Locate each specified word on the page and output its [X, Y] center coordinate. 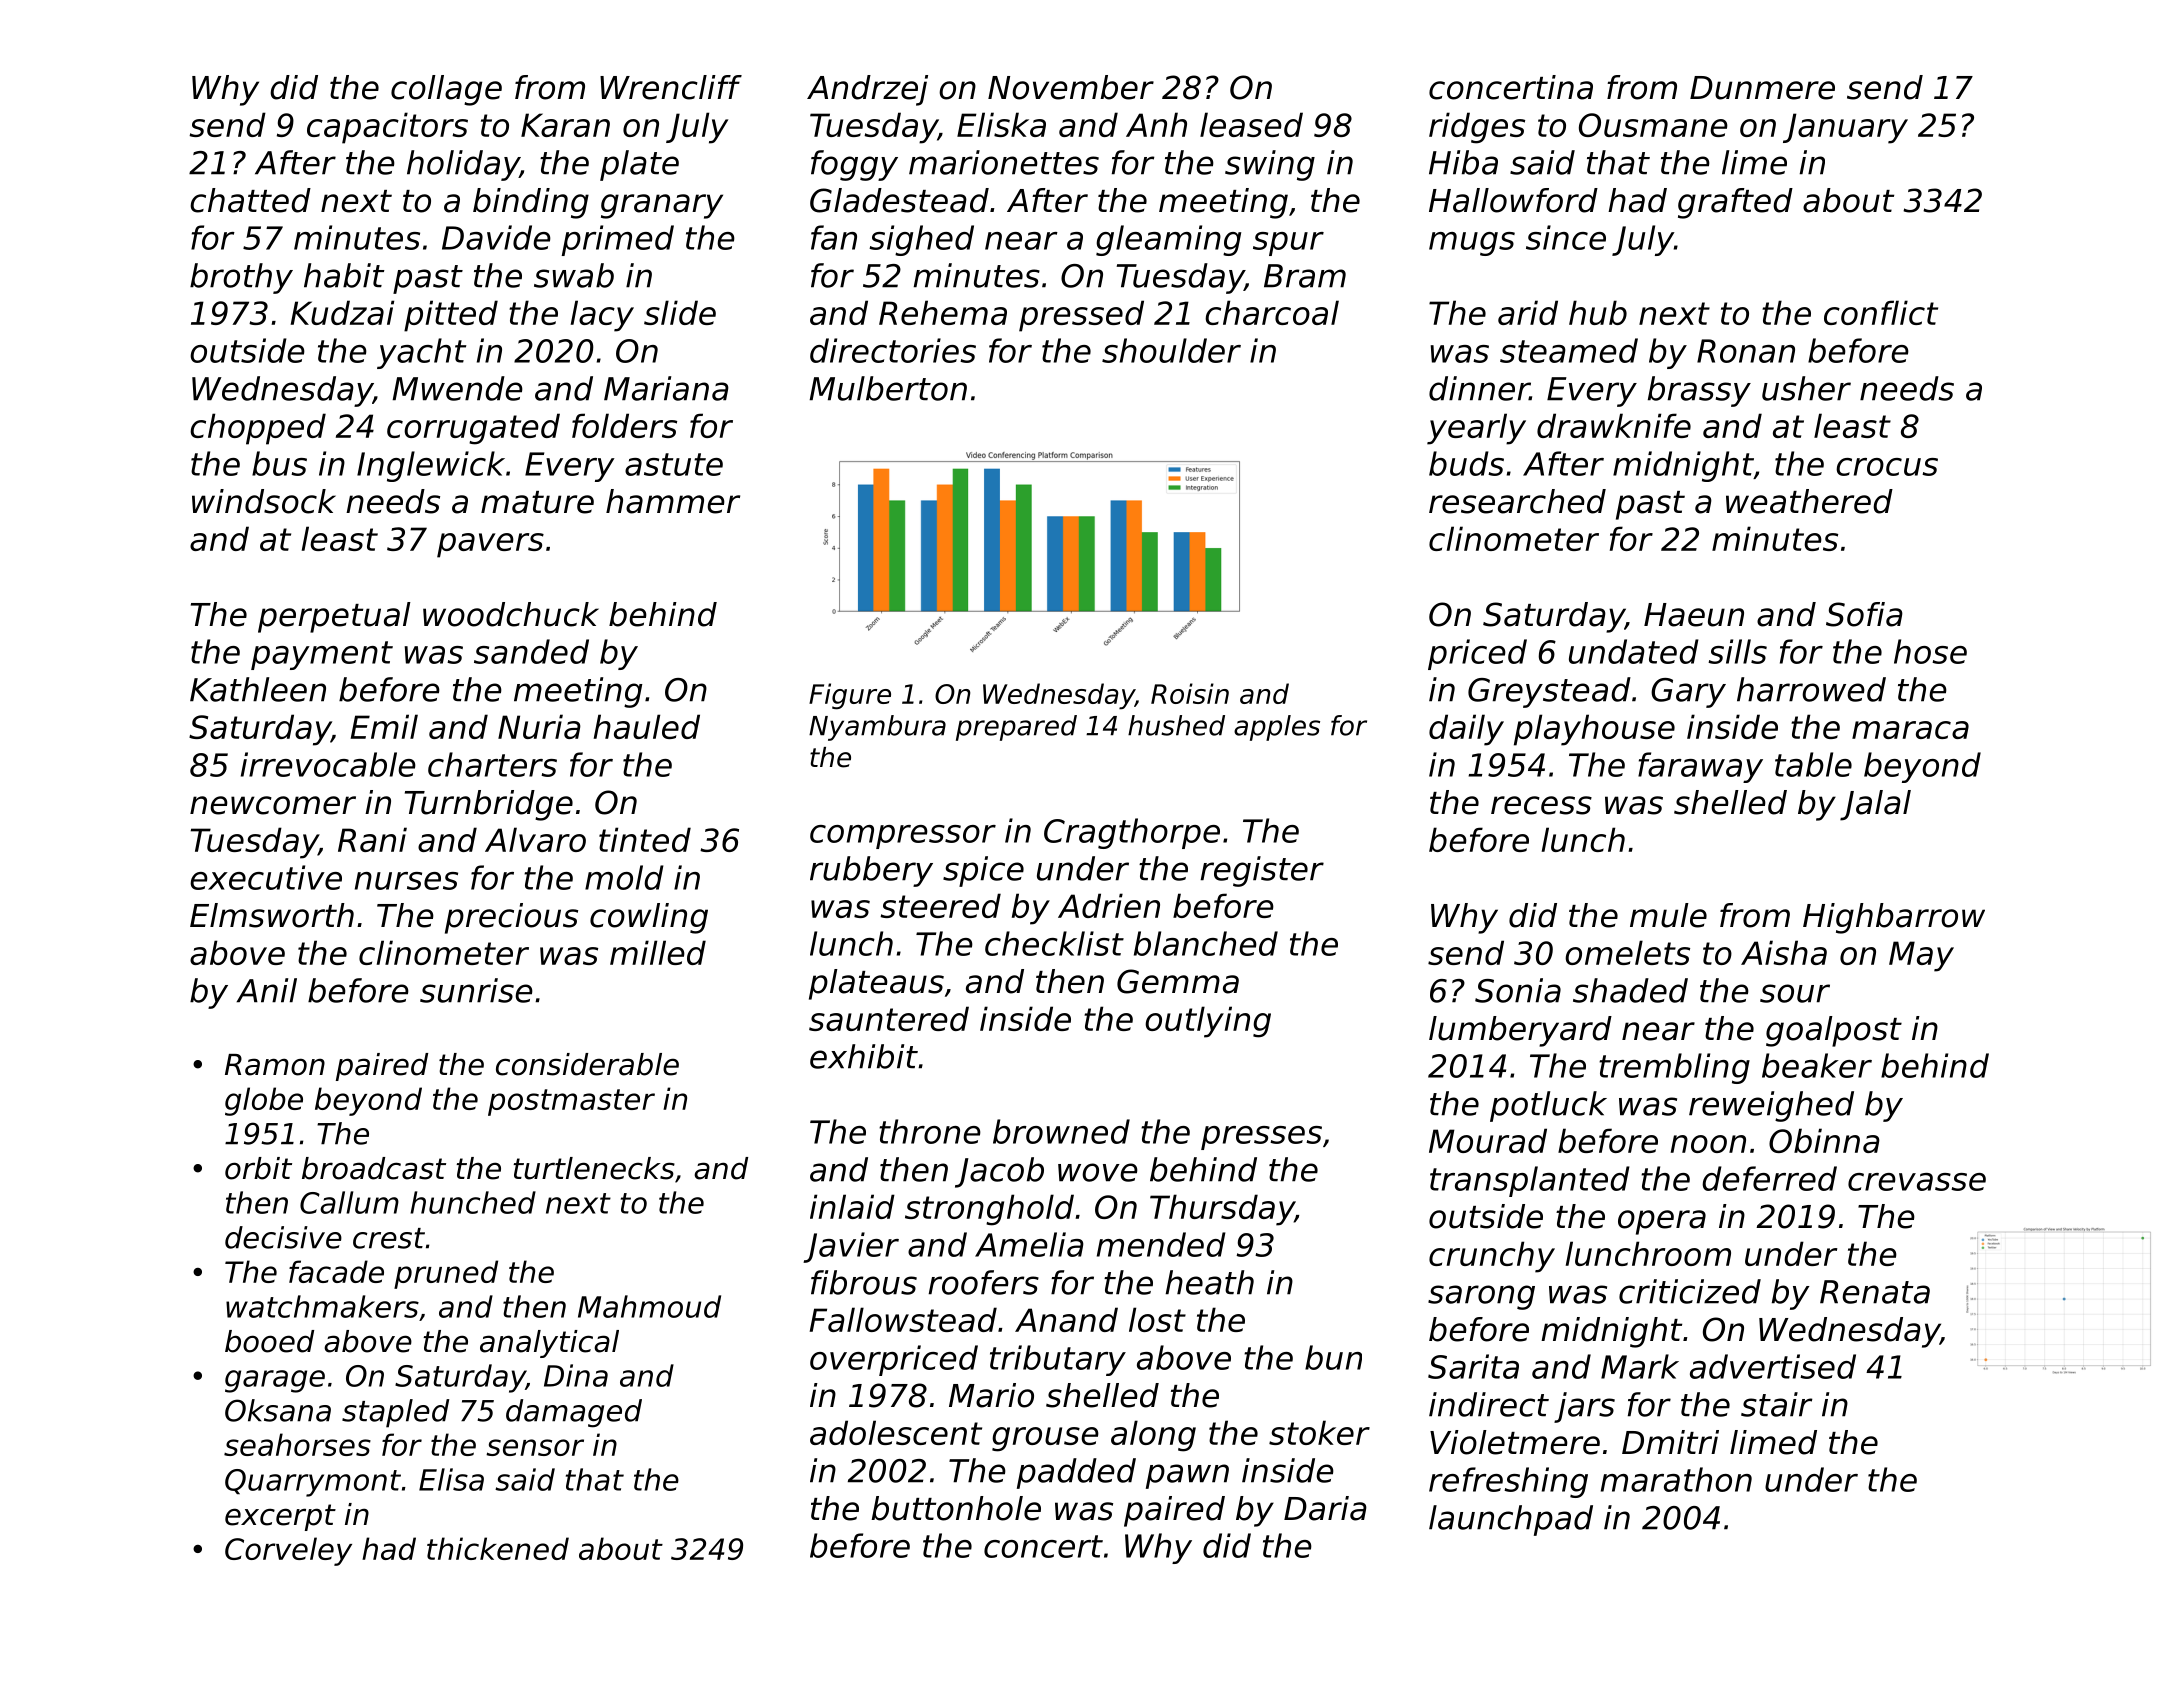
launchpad [1511, 1520]
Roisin [1190, 693]
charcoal [1272, 312]
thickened [498, 1548]
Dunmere [1762, 88]
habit [344, 275]
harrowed [1811, 689]
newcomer [273, 805]
